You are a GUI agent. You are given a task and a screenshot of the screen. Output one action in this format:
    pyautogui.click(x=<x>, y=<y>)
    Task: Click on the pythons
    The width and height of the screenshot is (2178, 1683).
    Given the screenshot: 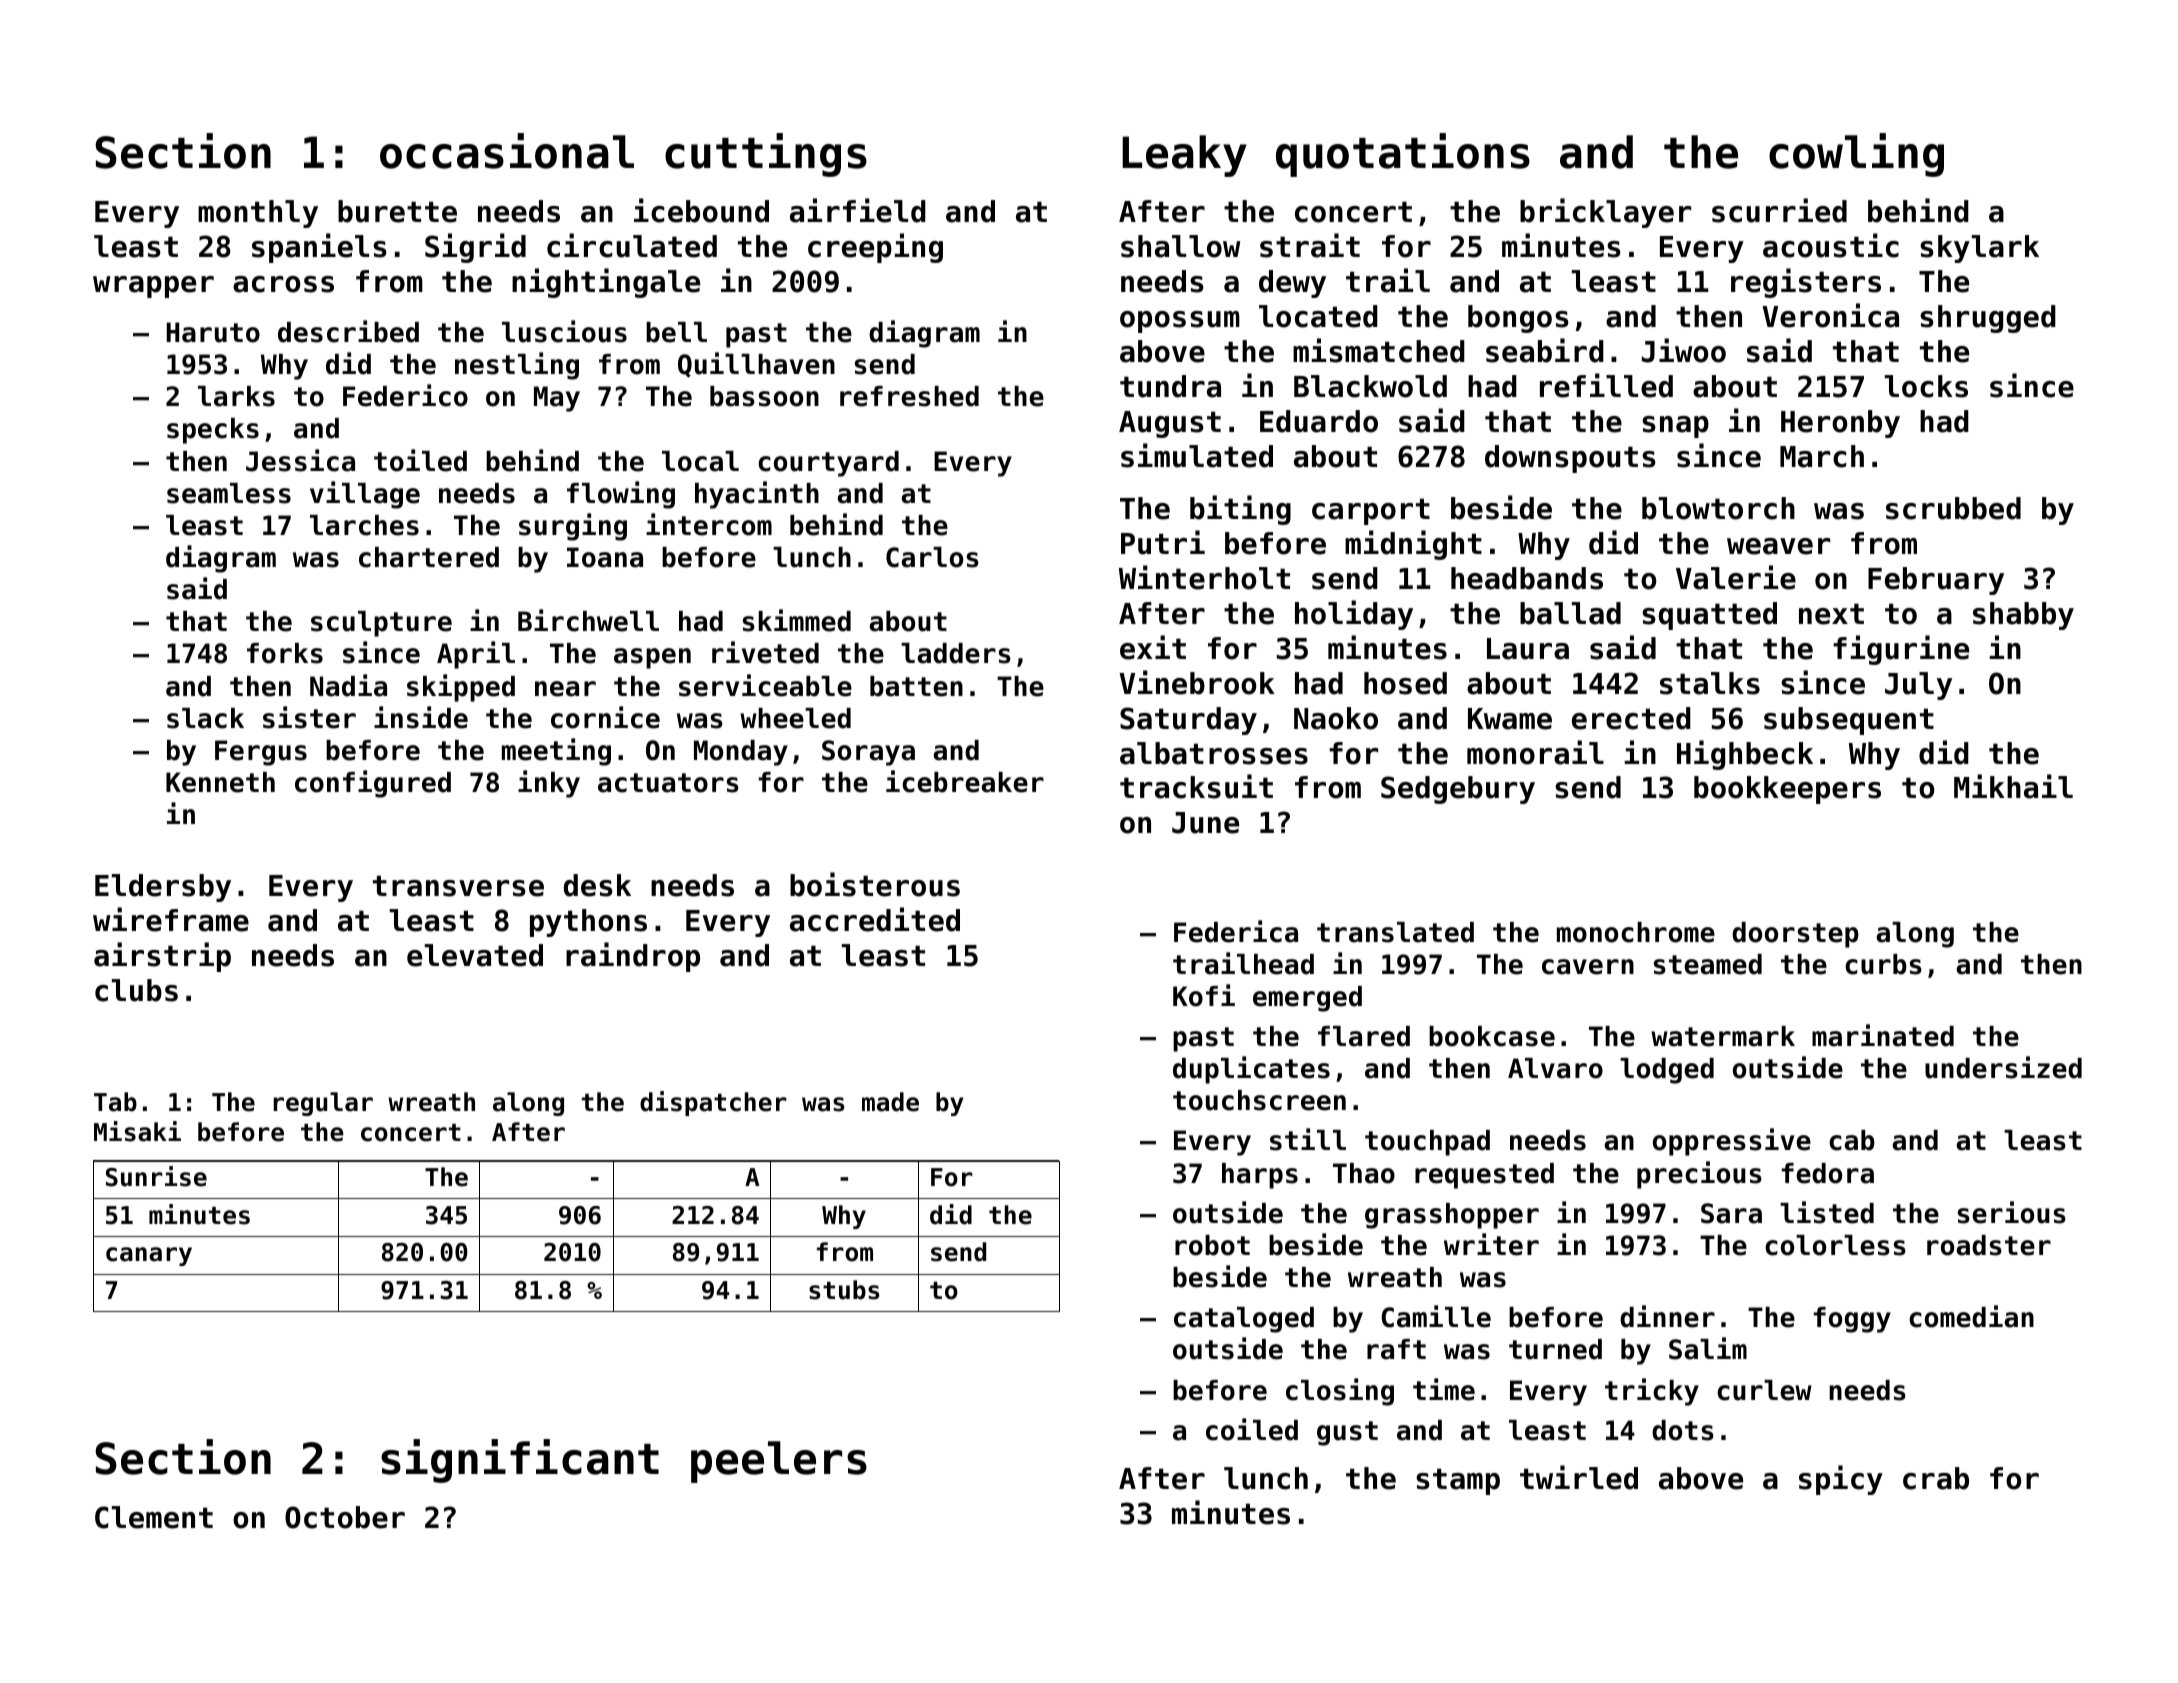 What is the action you would take?
    pyautogui.click(x=588, y=923)
